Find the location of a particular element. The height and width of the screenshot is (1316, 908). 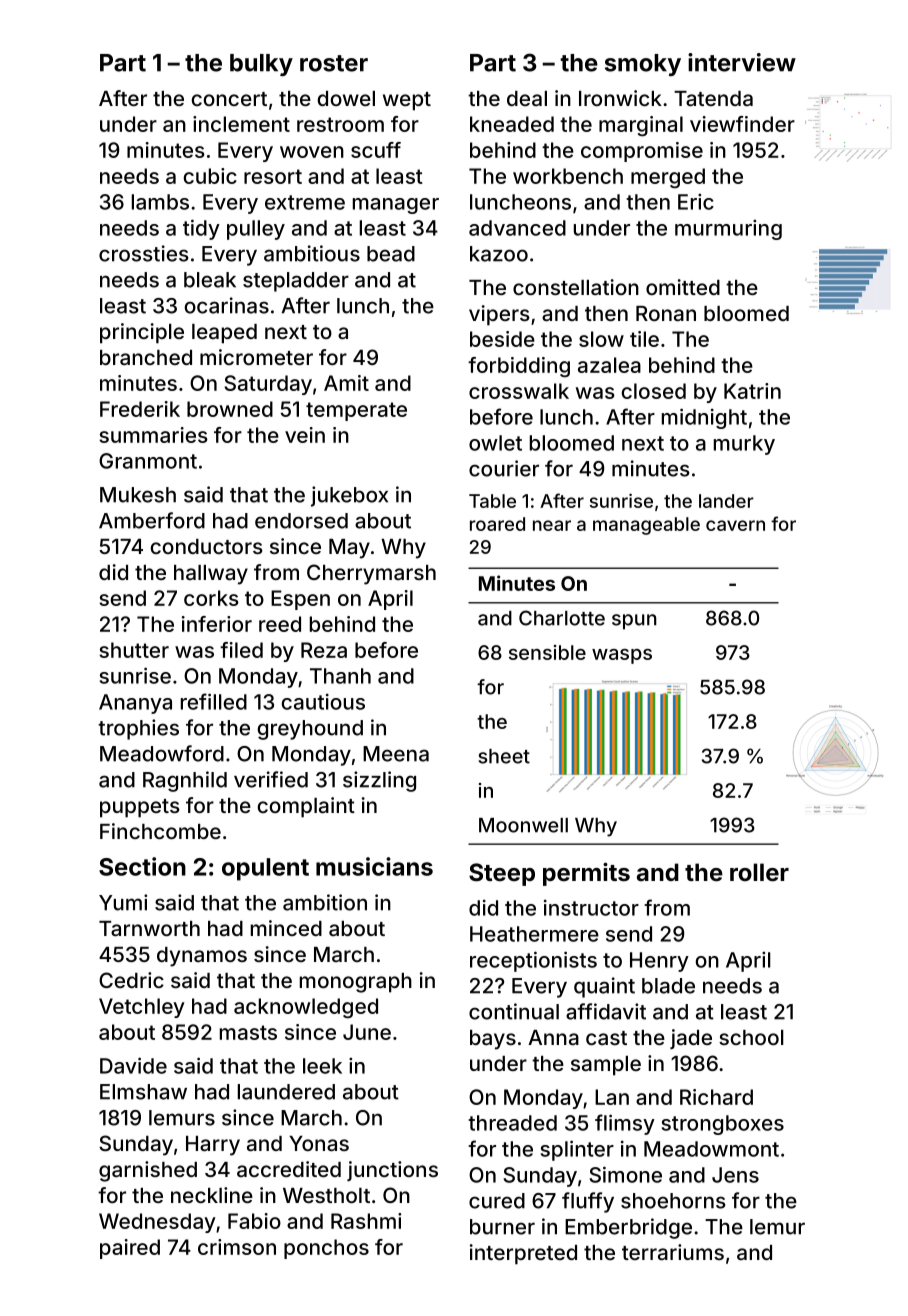

concert is located at coordinates (229, 99).
